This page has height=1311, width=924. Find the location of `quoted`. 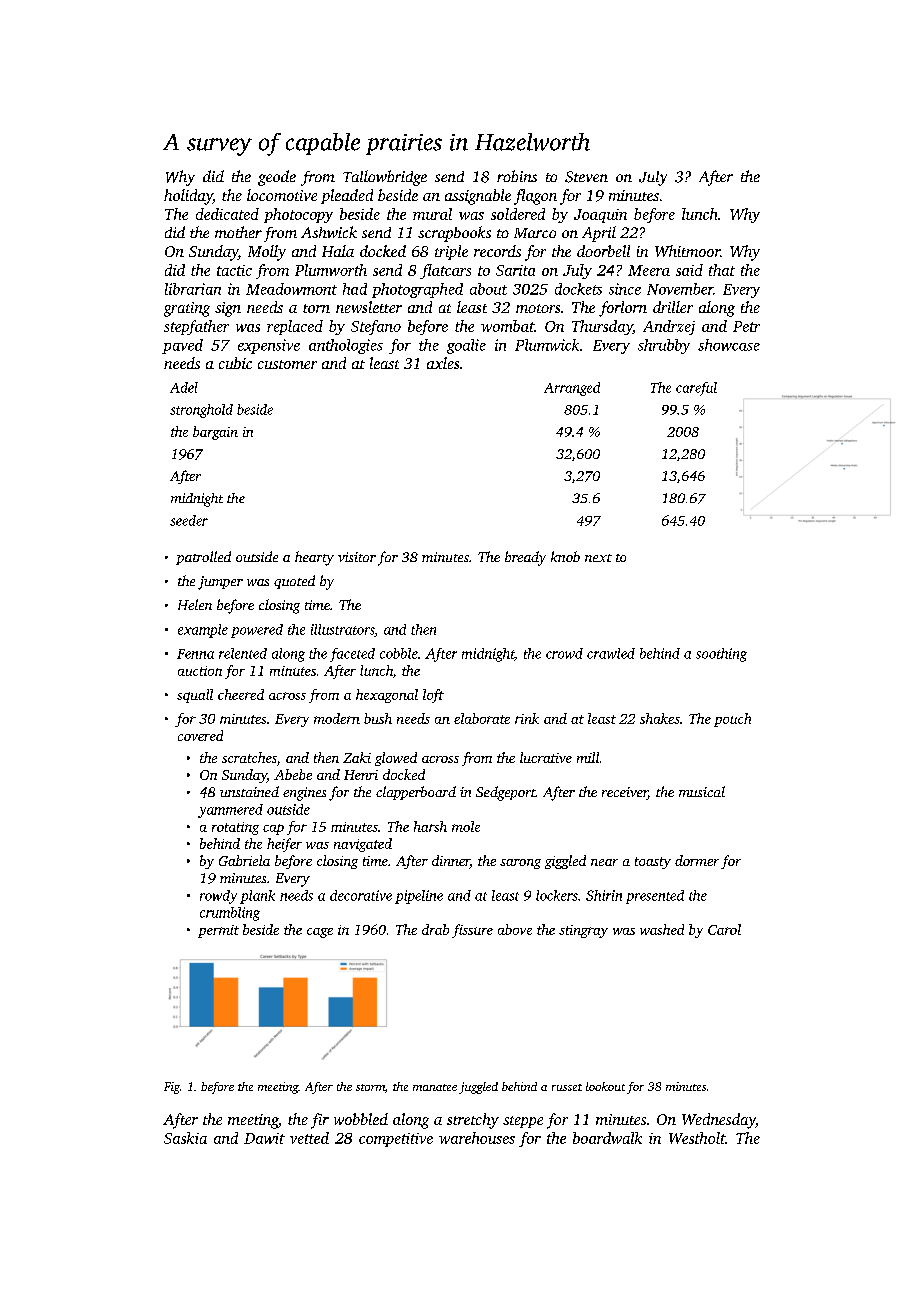

quoted is located at coordinates (294, 582).
